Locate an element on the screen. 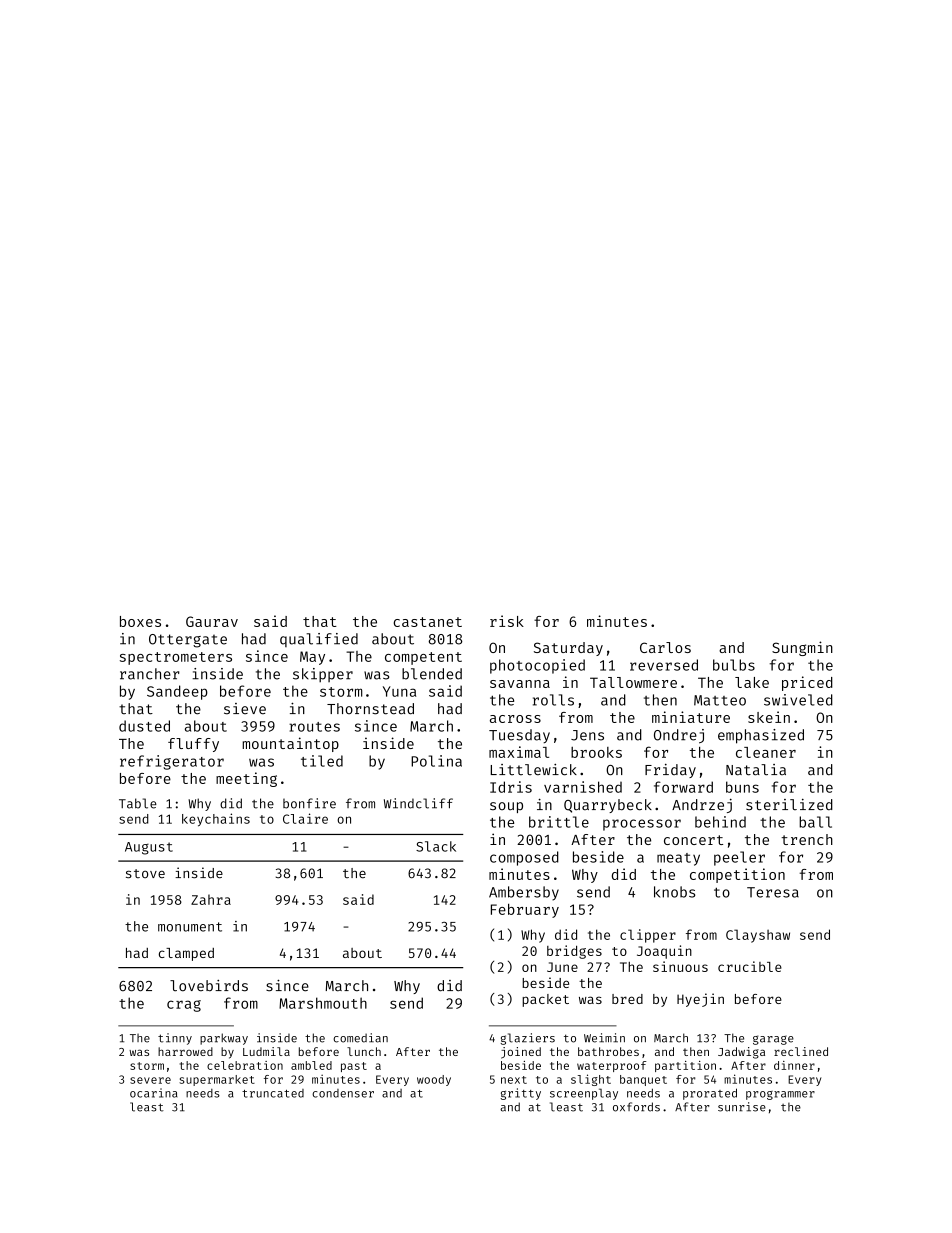  ocarina is located at coordinates (154, 1093).
